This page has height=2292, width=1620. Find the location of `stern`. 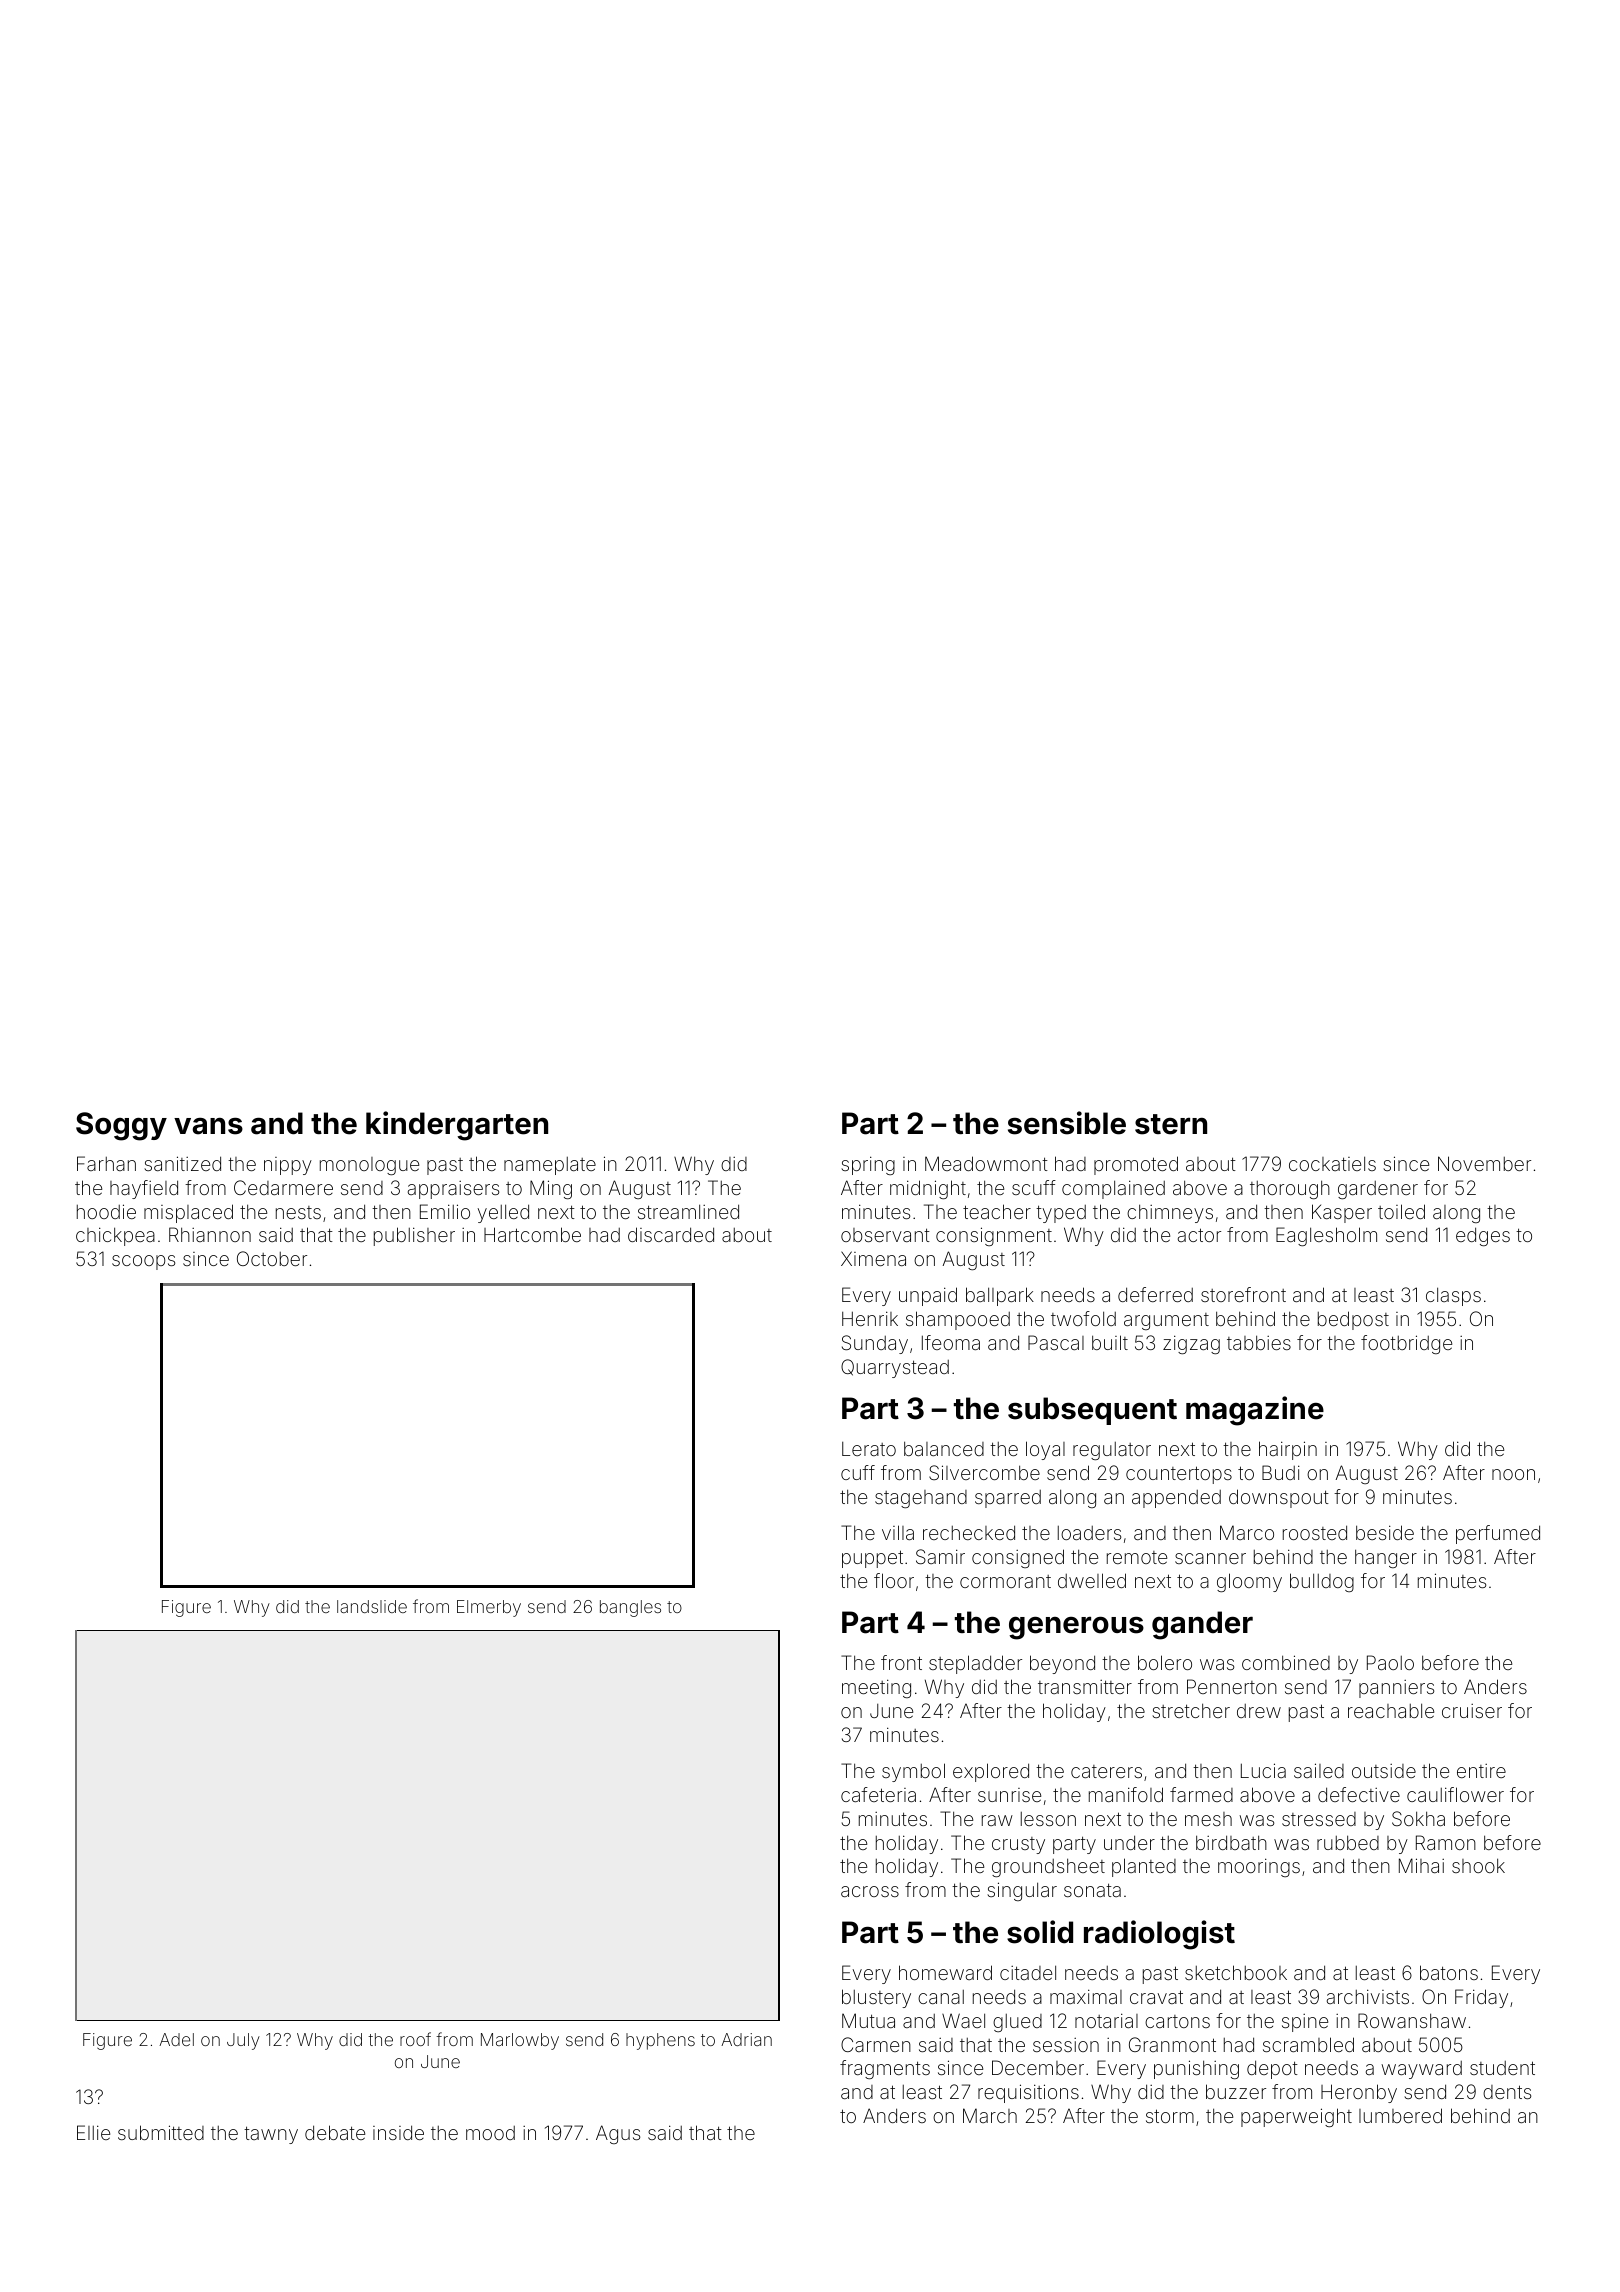

stern is located at coordinates (1171, 1124).
